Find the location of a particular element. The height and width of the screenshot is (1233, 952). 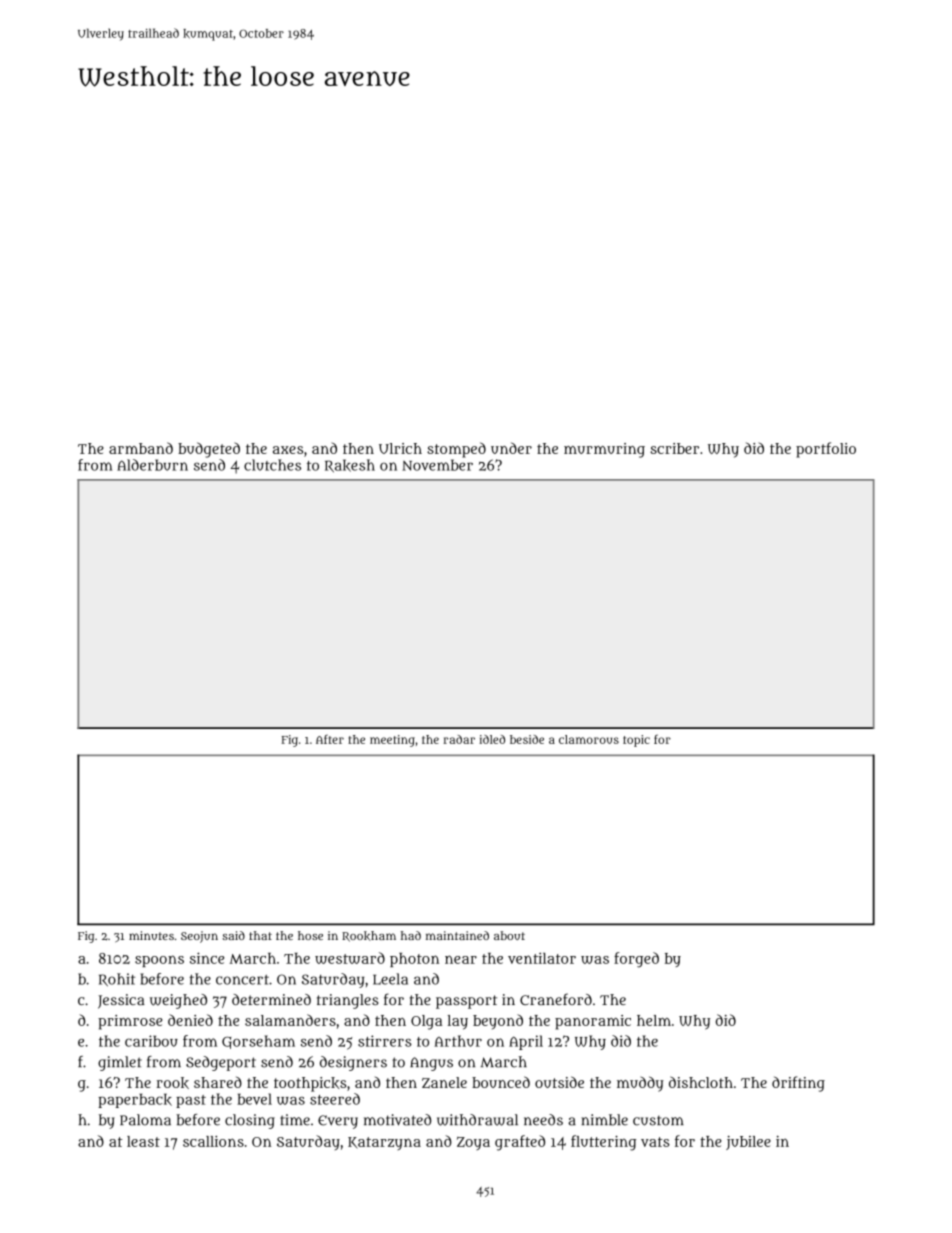

minutes is located at coordinates (151, 935).
